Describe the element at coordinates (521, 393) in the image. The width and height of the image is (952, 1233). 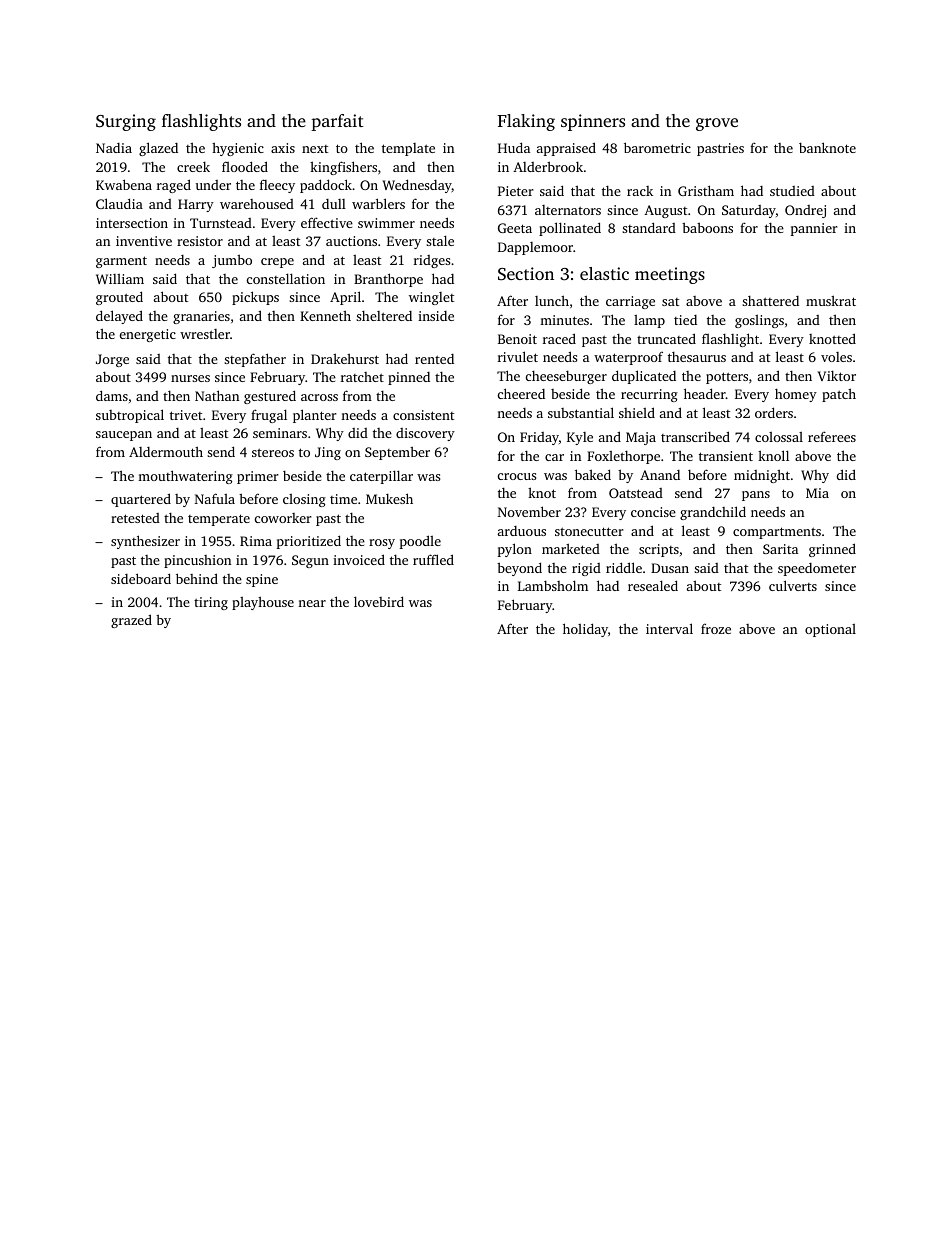
I see `cheered` at that location.
